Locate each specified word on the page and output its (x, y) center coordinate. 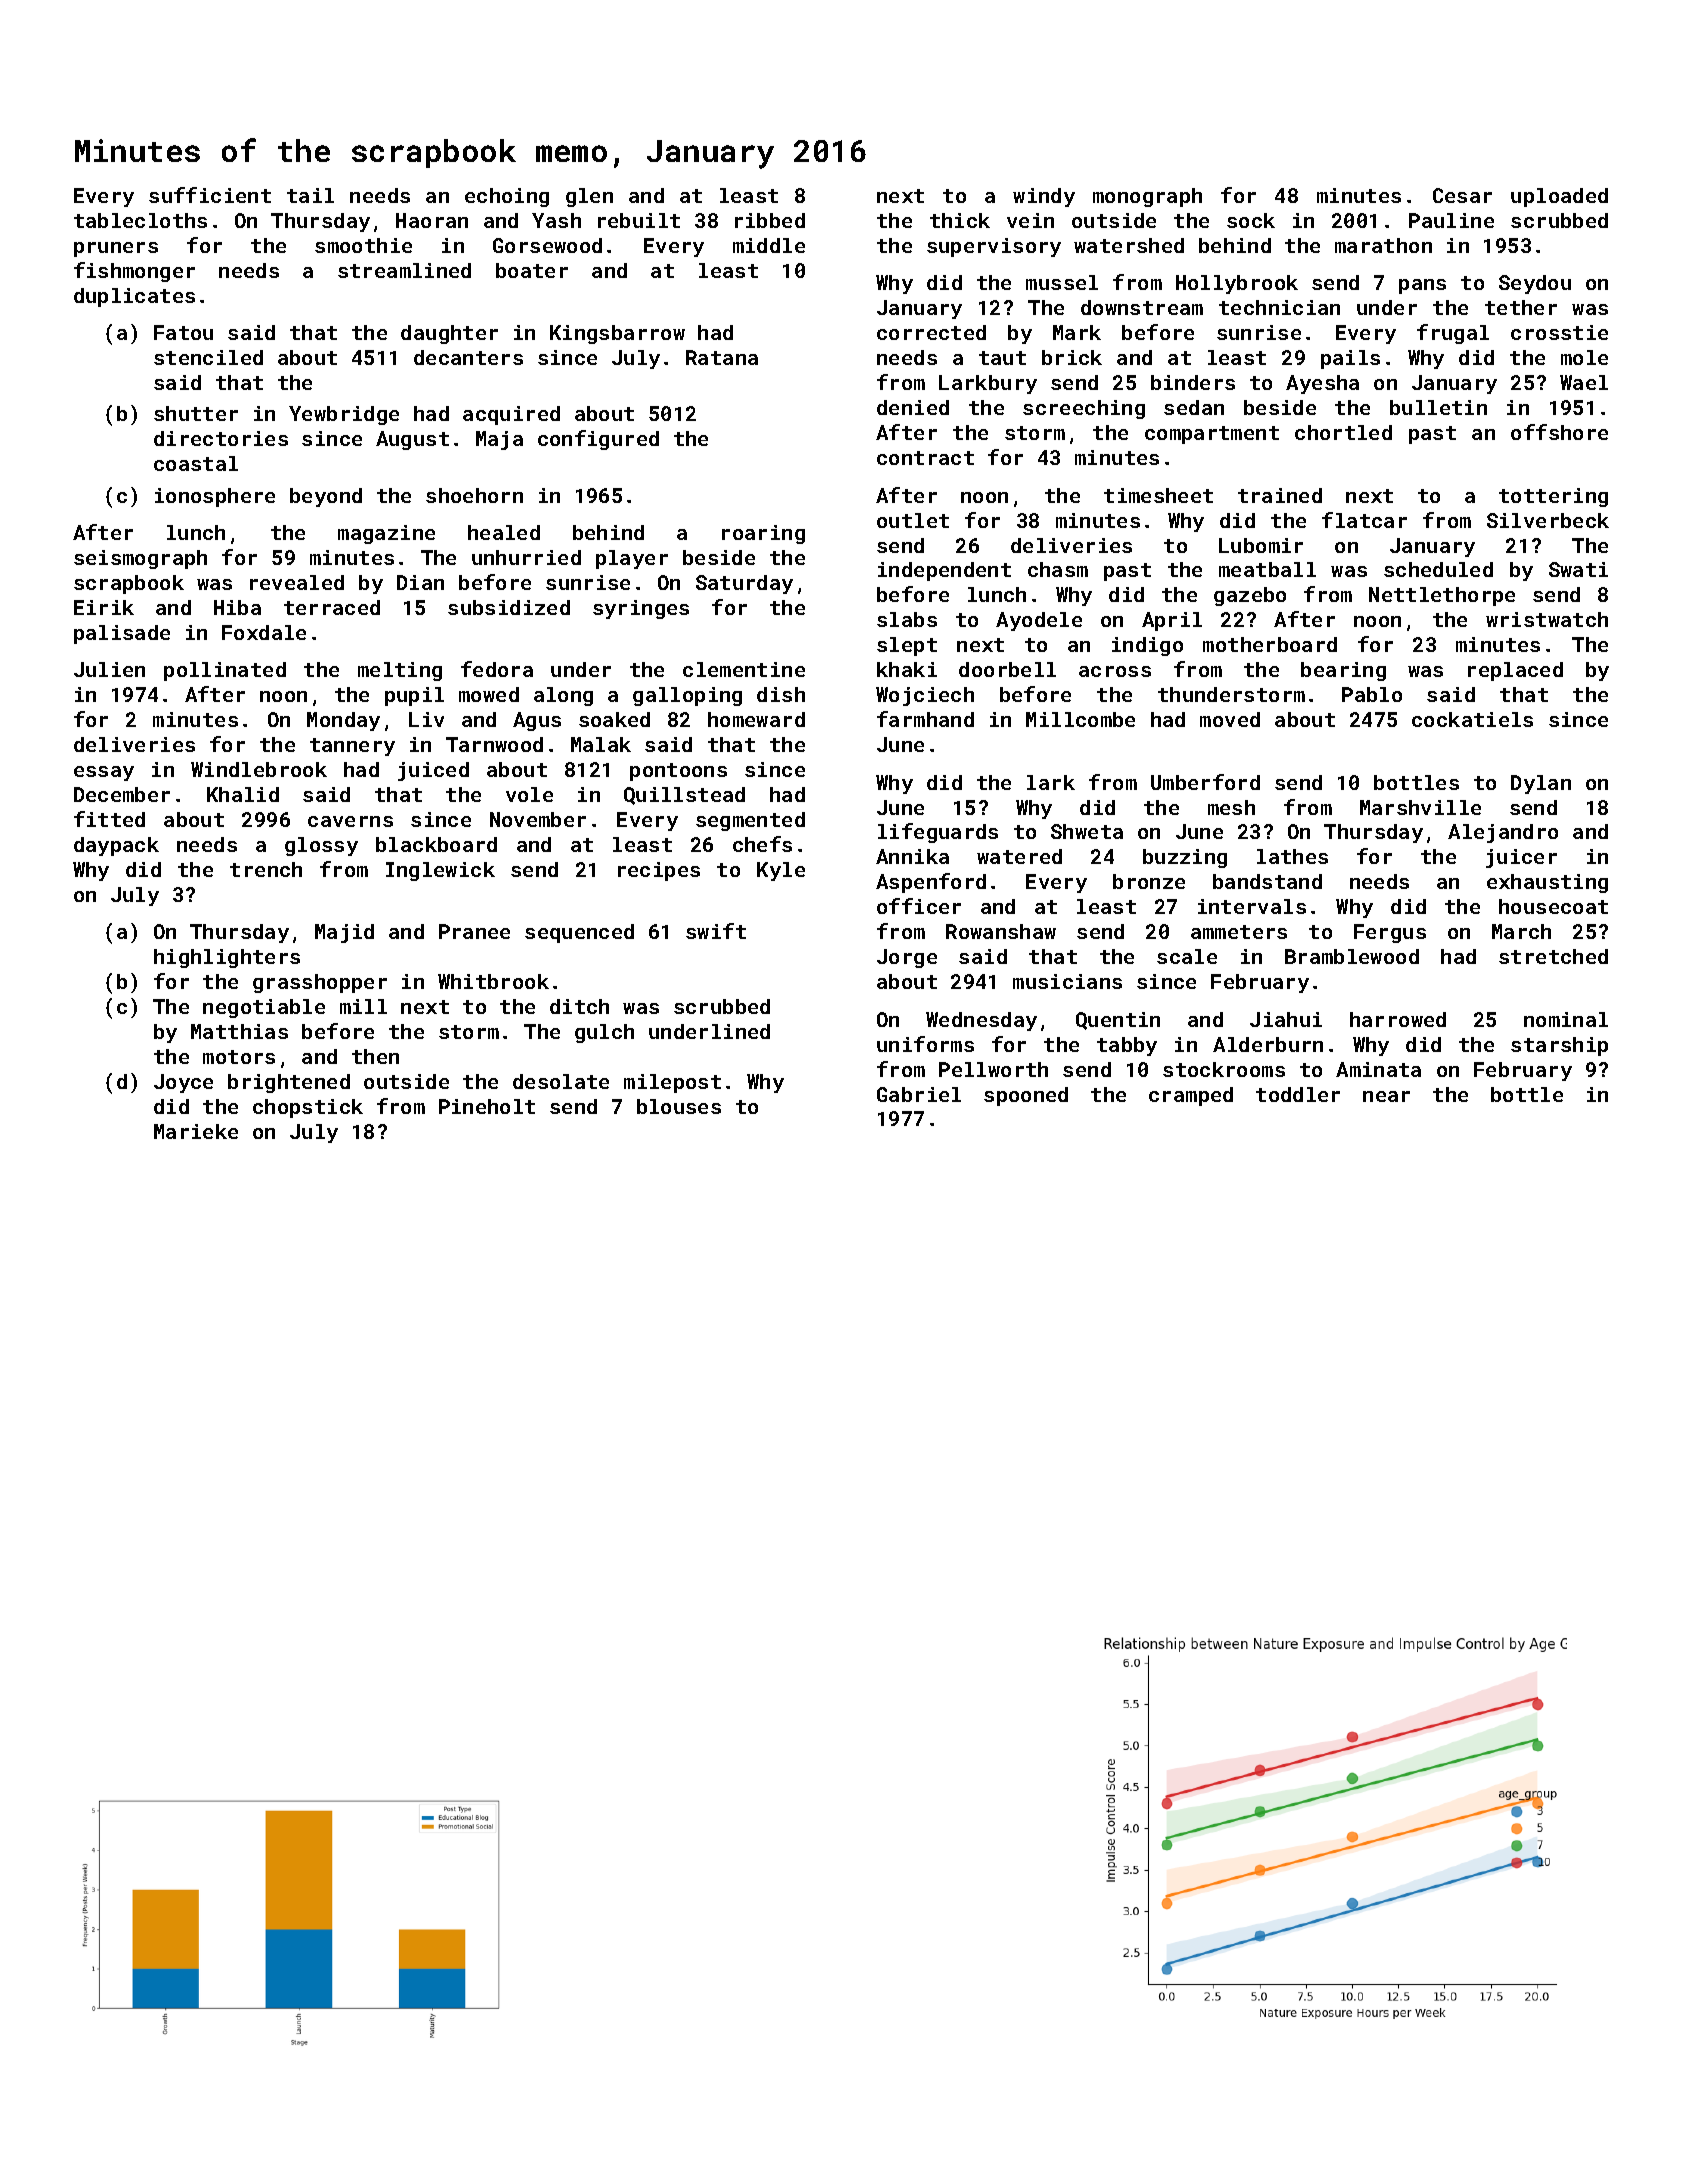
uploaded (1559, 197)
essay (104, 773)
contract (925, 458)
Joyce (183, 1083)
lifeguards (938, 833)
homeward (756, 719)
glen (589, 197)
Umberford (1205, 782)
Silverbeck (1548, 520)
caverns (350, 821)
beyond (326, 497)
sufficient (210, 195)
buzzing (1185, 858)
